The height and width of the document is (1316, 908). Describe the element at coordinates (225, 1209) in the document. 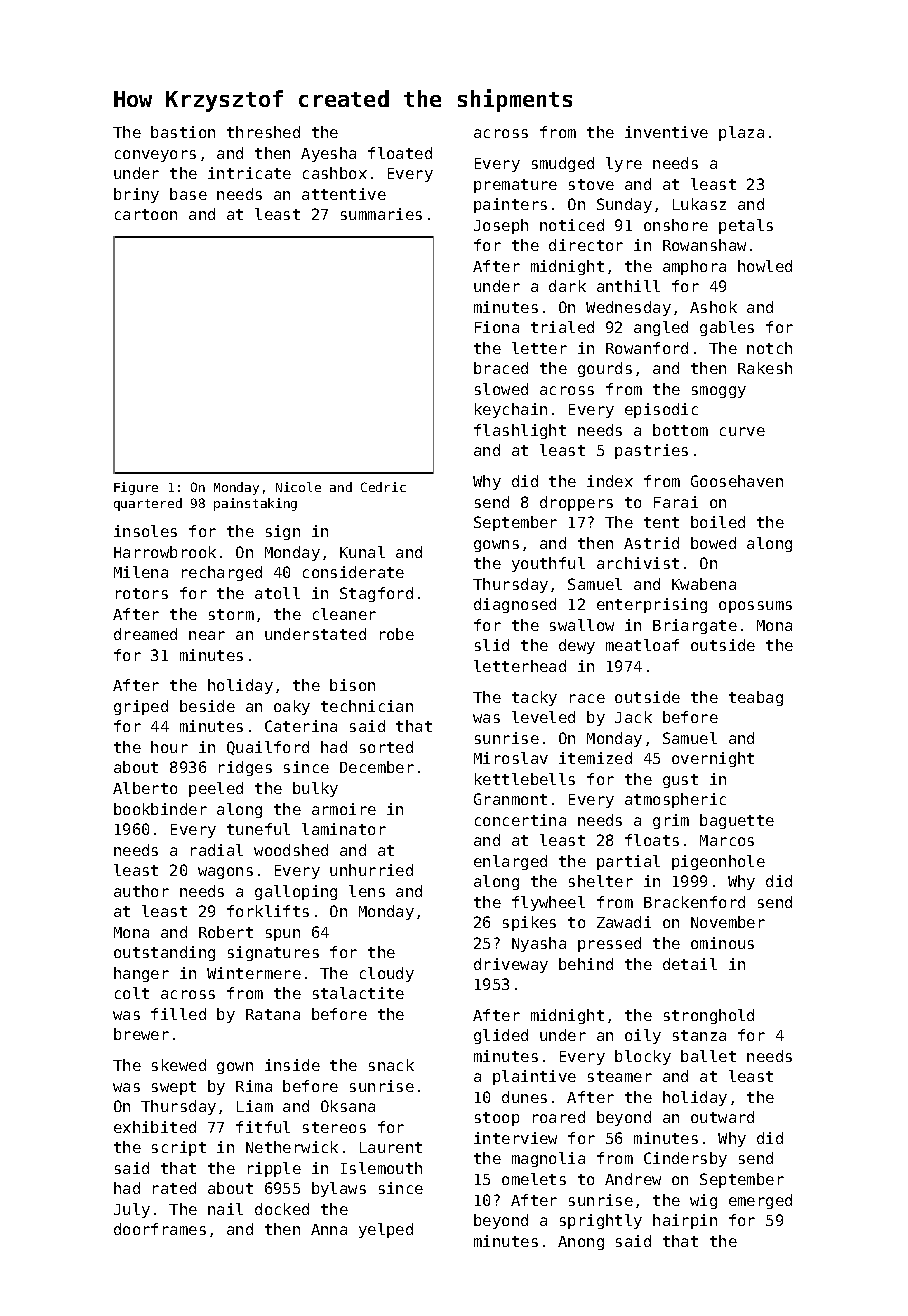

I see `nail` at that location.
